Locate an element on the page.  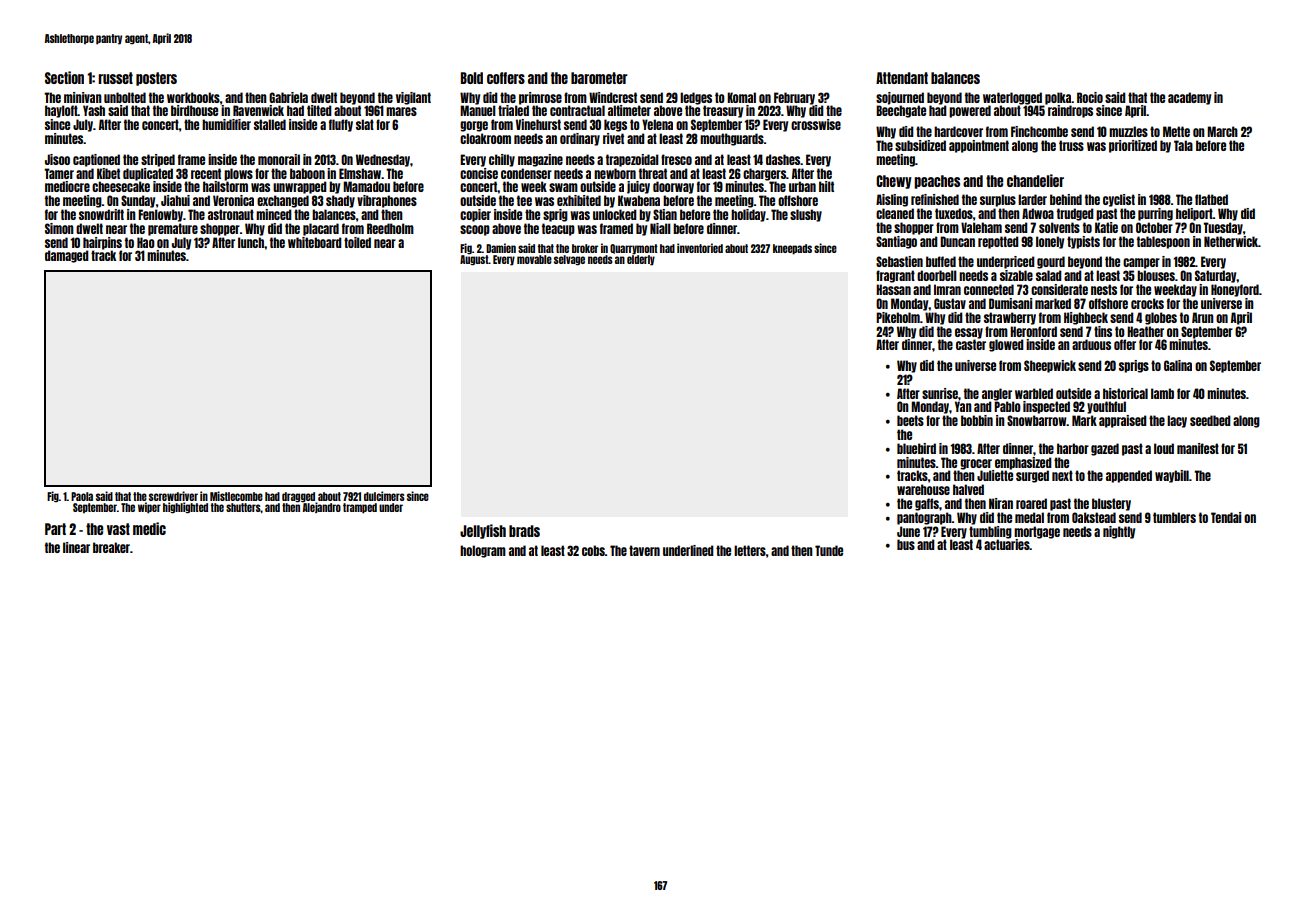
Komal is located at coordinates (741, 97).
